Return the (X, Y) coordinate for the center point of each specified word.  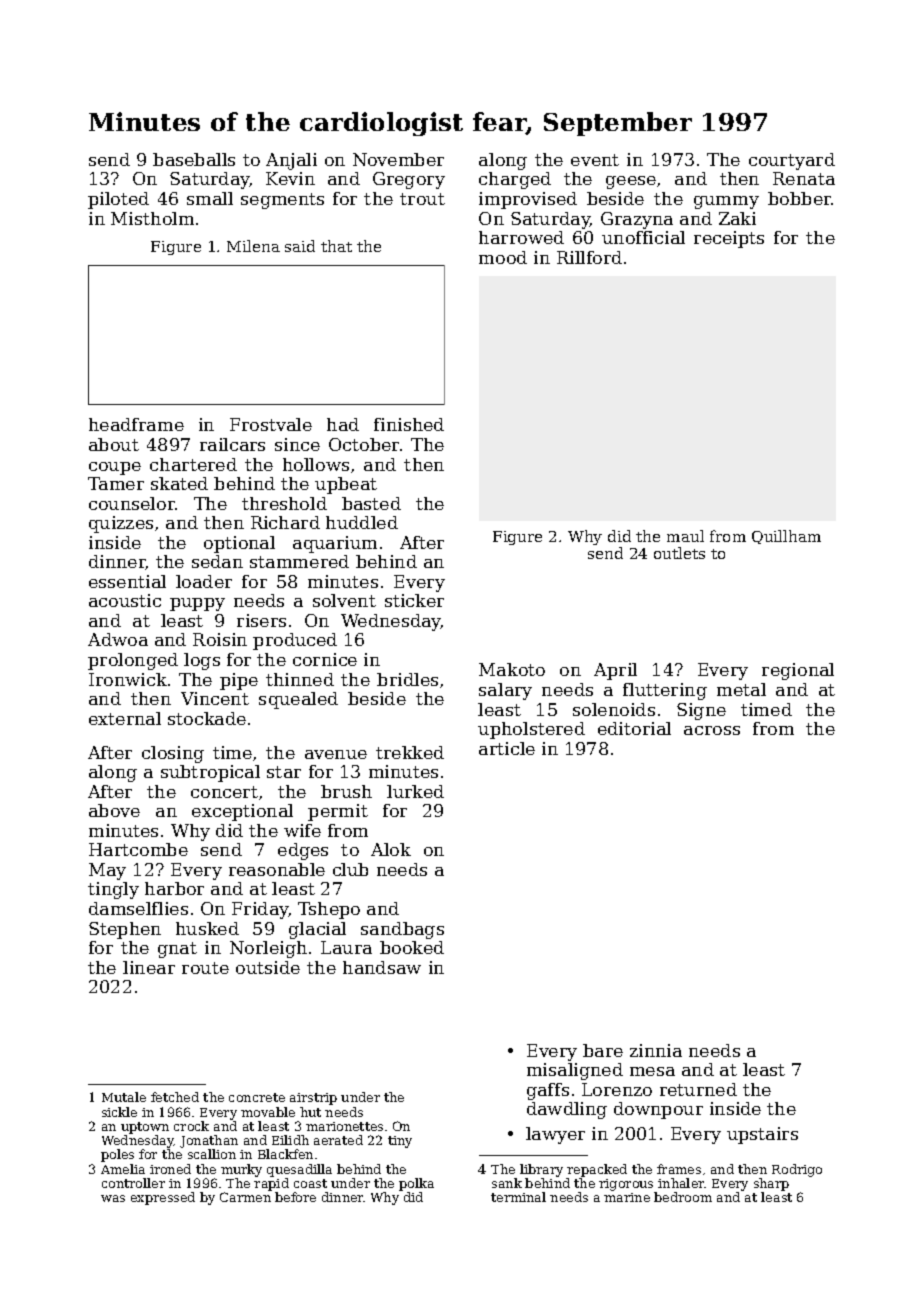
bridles (407, 679)
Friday (260, 910)
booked (412, 947)
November (398, 159)
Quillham (786, 537)
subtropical (210, 773)
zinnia (656, 1050)
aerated (338, 1140)
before (295, 1197)
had (343, 424)
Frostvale (271, 424)
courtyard (792, 161)
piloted (118, 200)
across (712, 730)
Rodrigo (797, 1170)
